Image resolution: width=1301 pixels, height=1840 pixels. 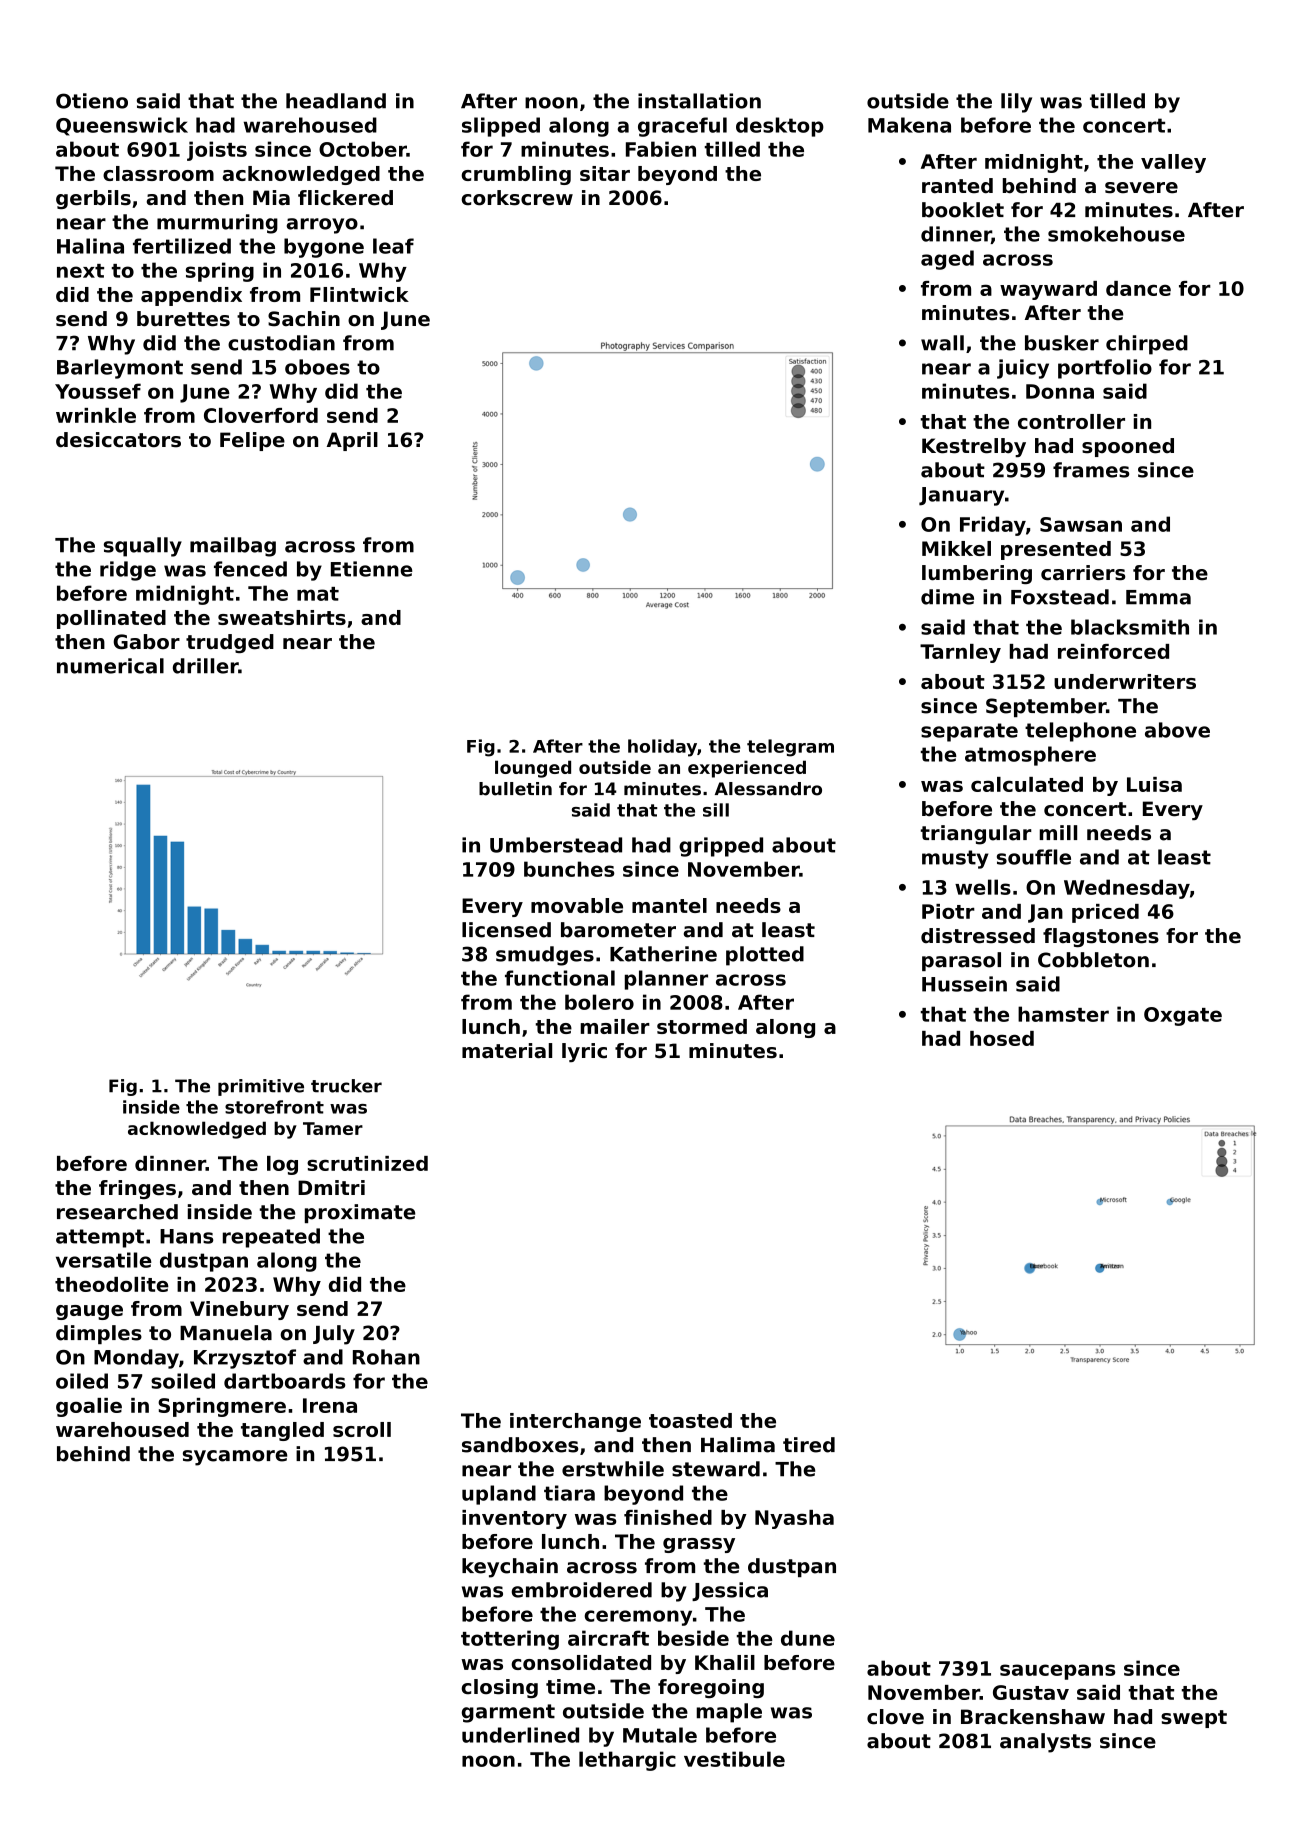 I want to click on driller, so click(x=205, y=666).
